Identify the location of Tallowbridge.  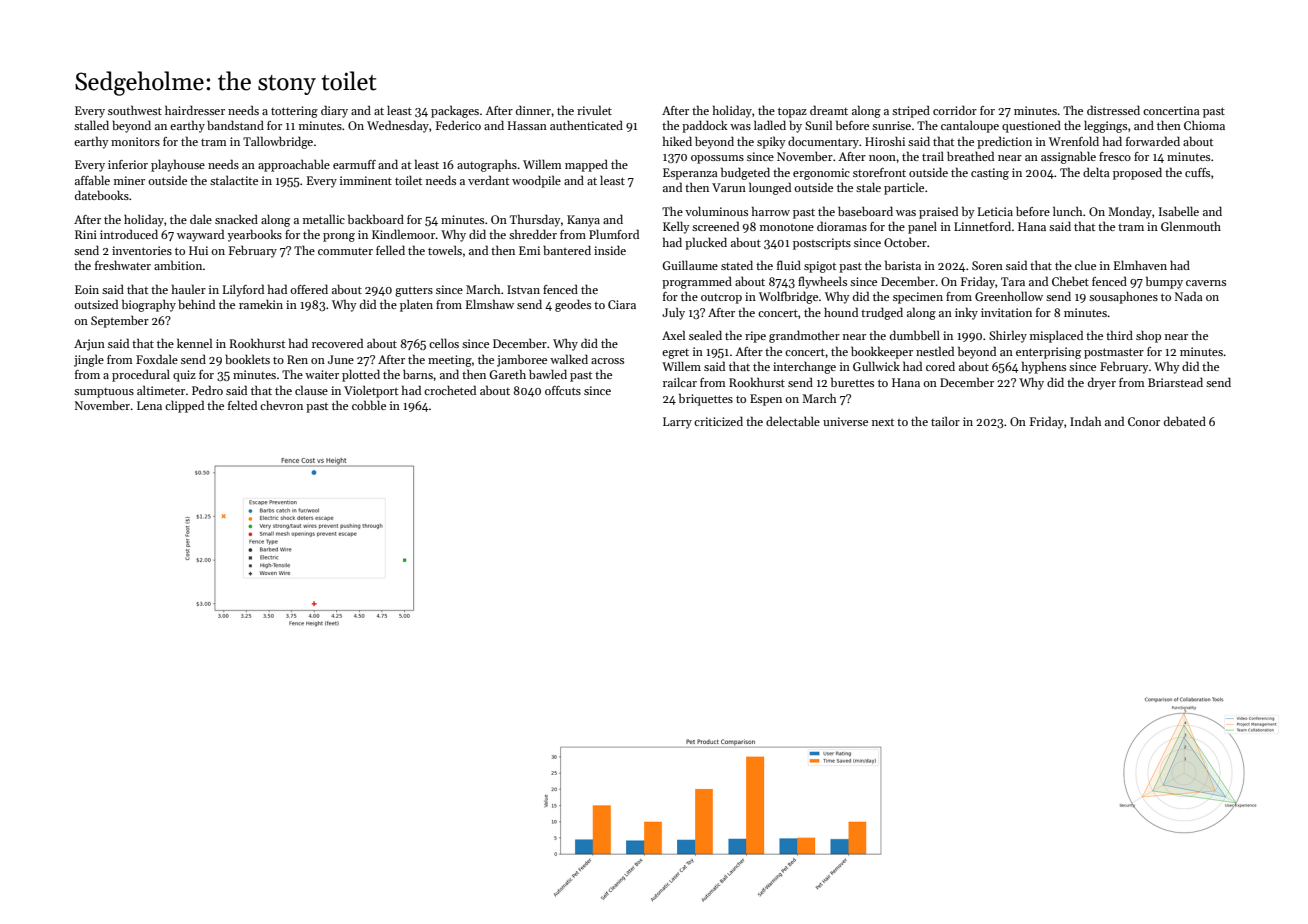
(278, 142).
